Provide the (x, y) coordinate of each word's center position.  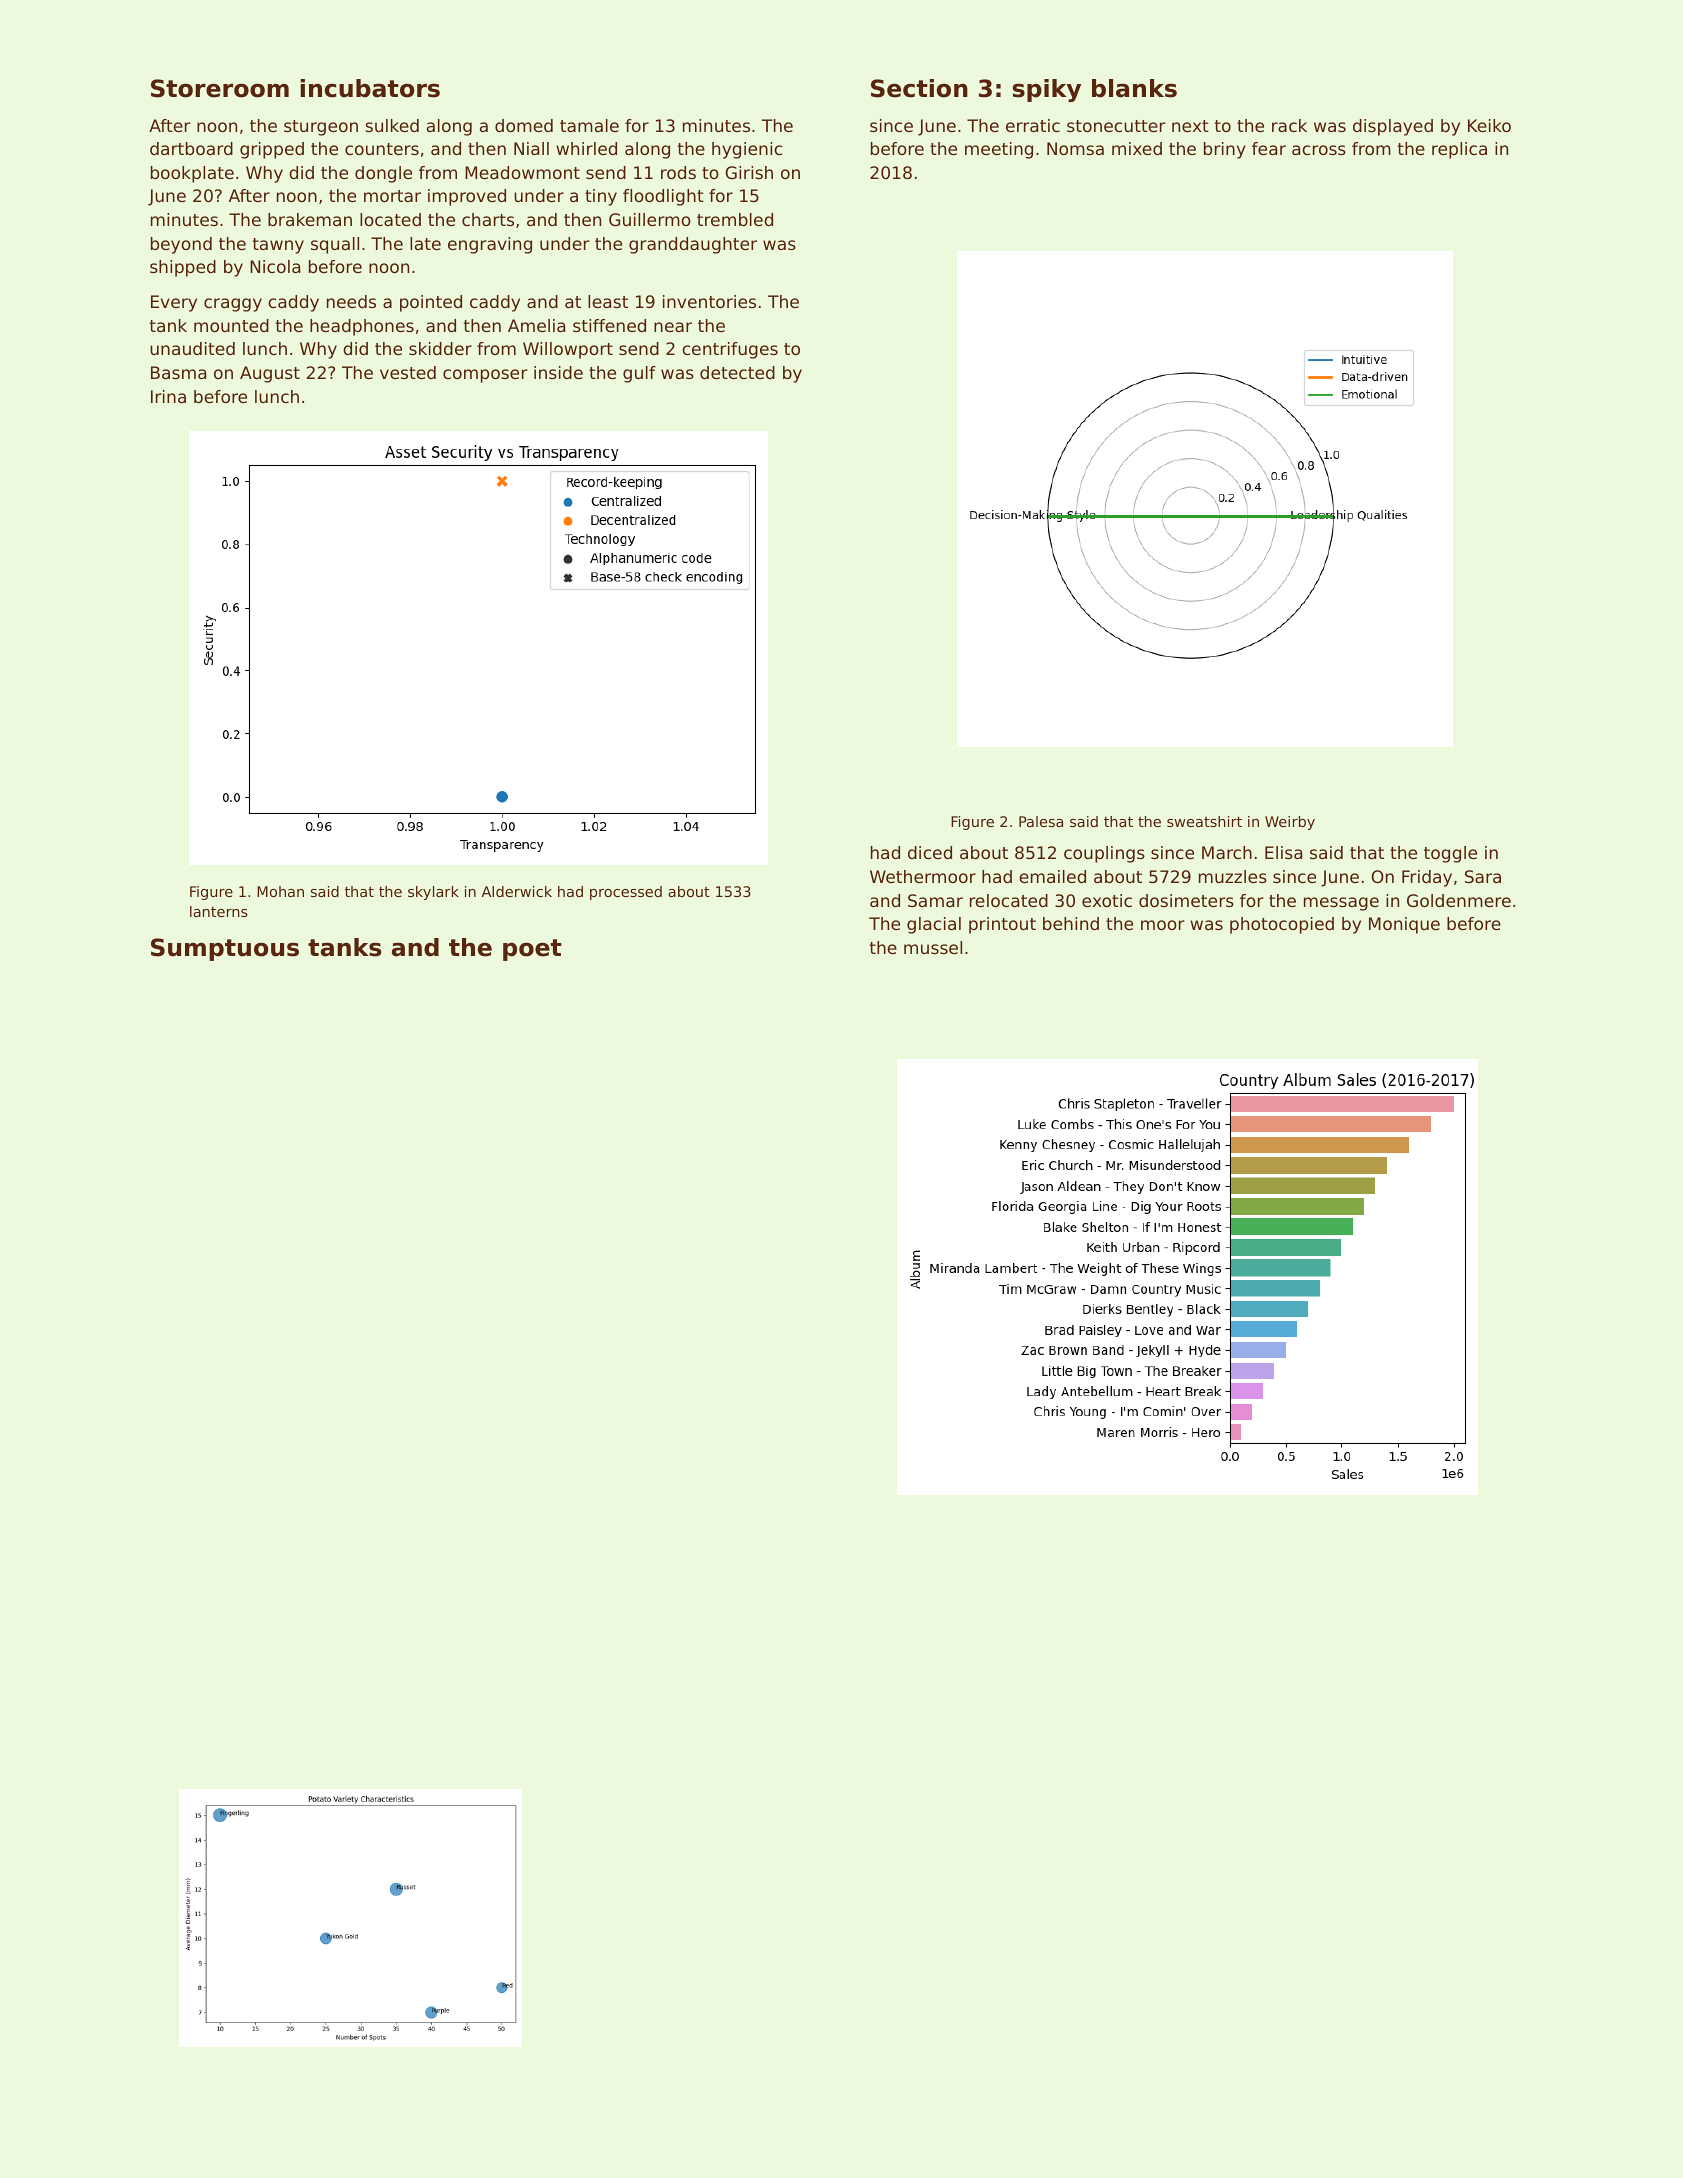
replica (1459, 150)
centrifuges (730, 350)
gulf (639, 374)
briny (1225, 150)
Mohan (280, 891)
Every (174, 303)
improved (467, 197)
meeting (999, 150)
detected (737, 372)
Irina (168, 396)
